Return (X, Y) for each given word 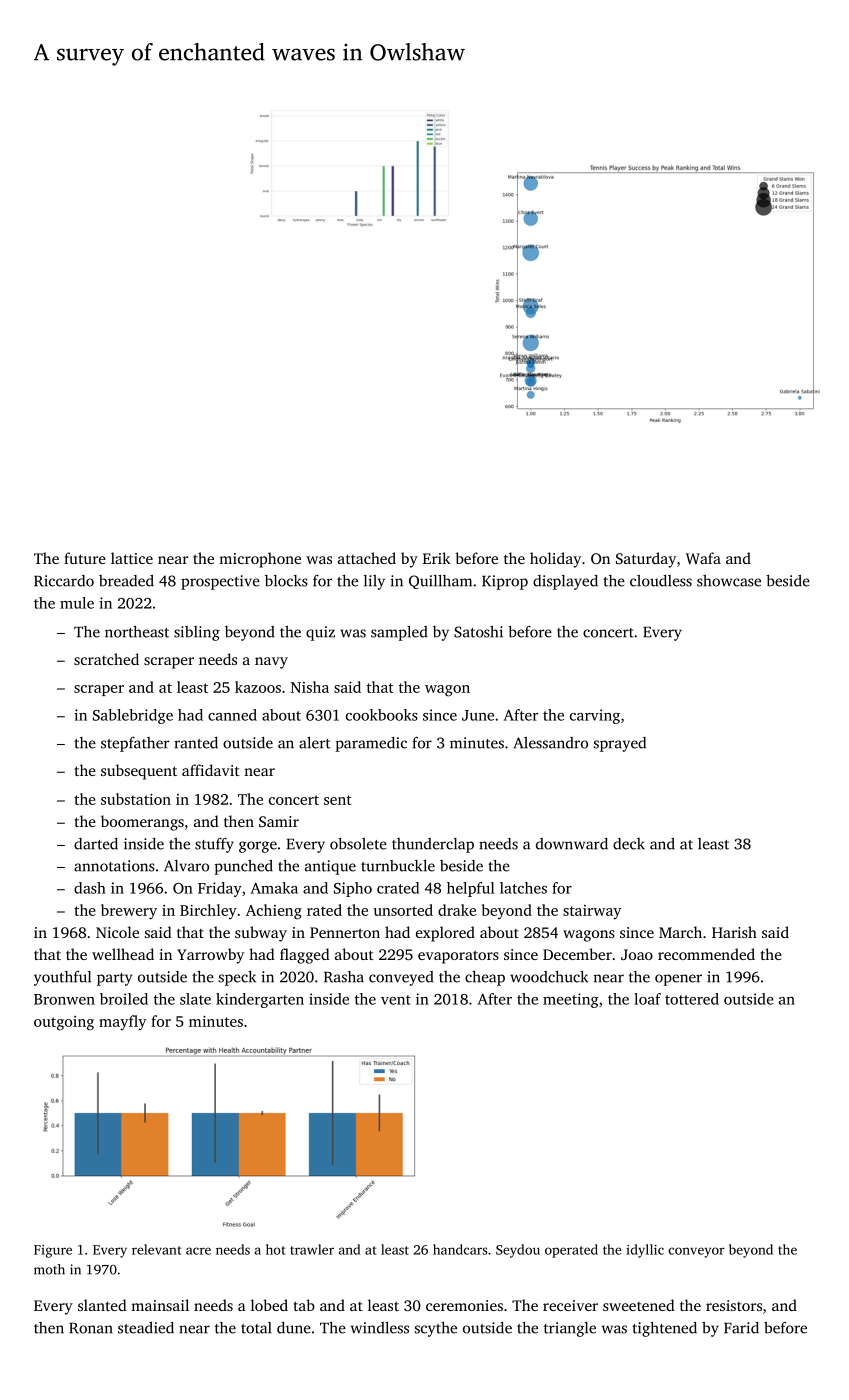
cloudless (661, 581)
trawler (312, 1249)
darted (96, 844)
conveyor (697, 1252)
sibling (197, 633)
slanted (102, 1305)
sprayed (620, 744)
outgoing (64, 1023)
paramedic (371, 744)
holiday (555, 560)
